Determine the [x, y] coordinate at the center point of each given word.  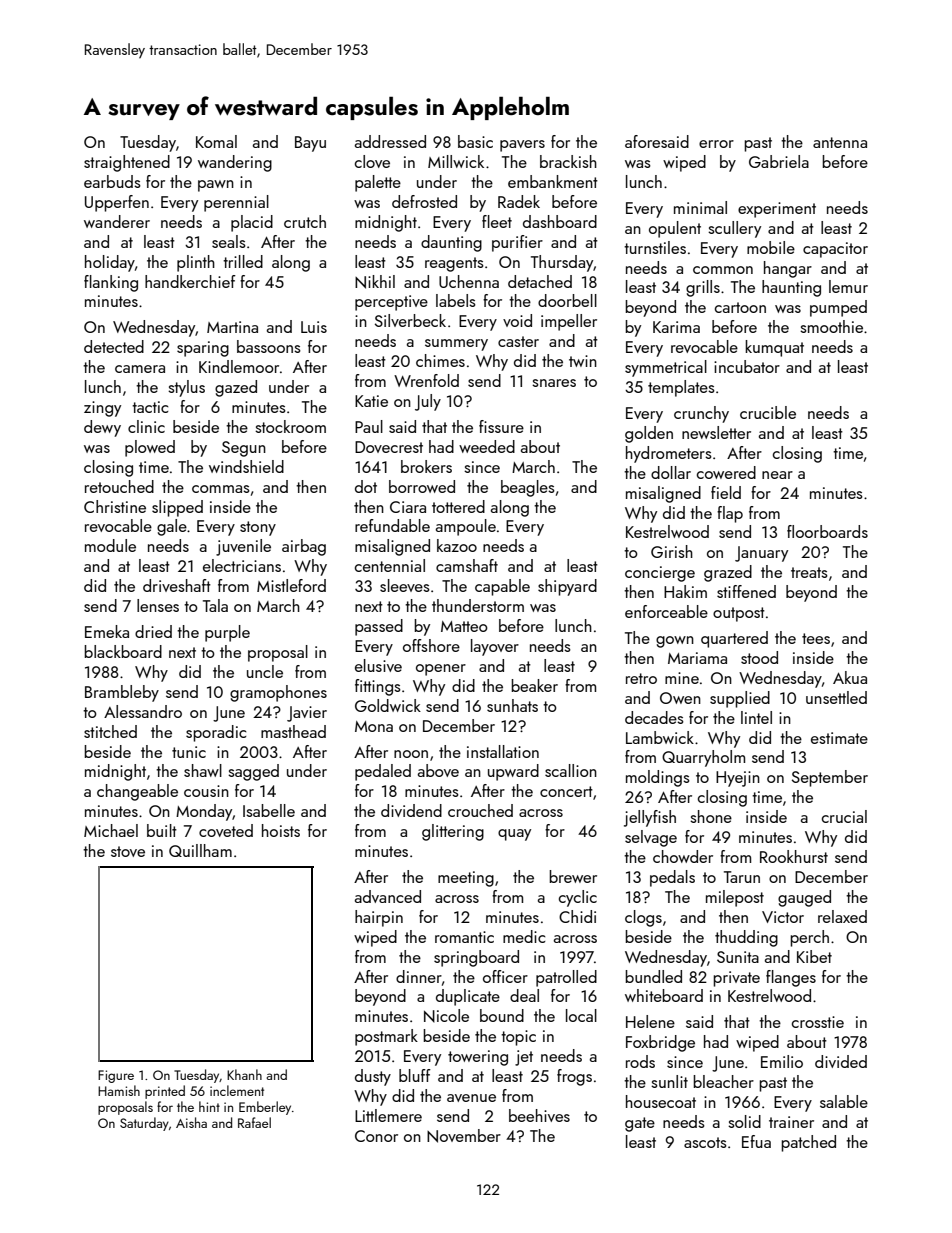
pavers [522, 146]
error [716, 144]
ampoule [466, 527]
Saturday [144, 1124]
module [110, 545]
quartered [734, 639]
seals [229, 241]
